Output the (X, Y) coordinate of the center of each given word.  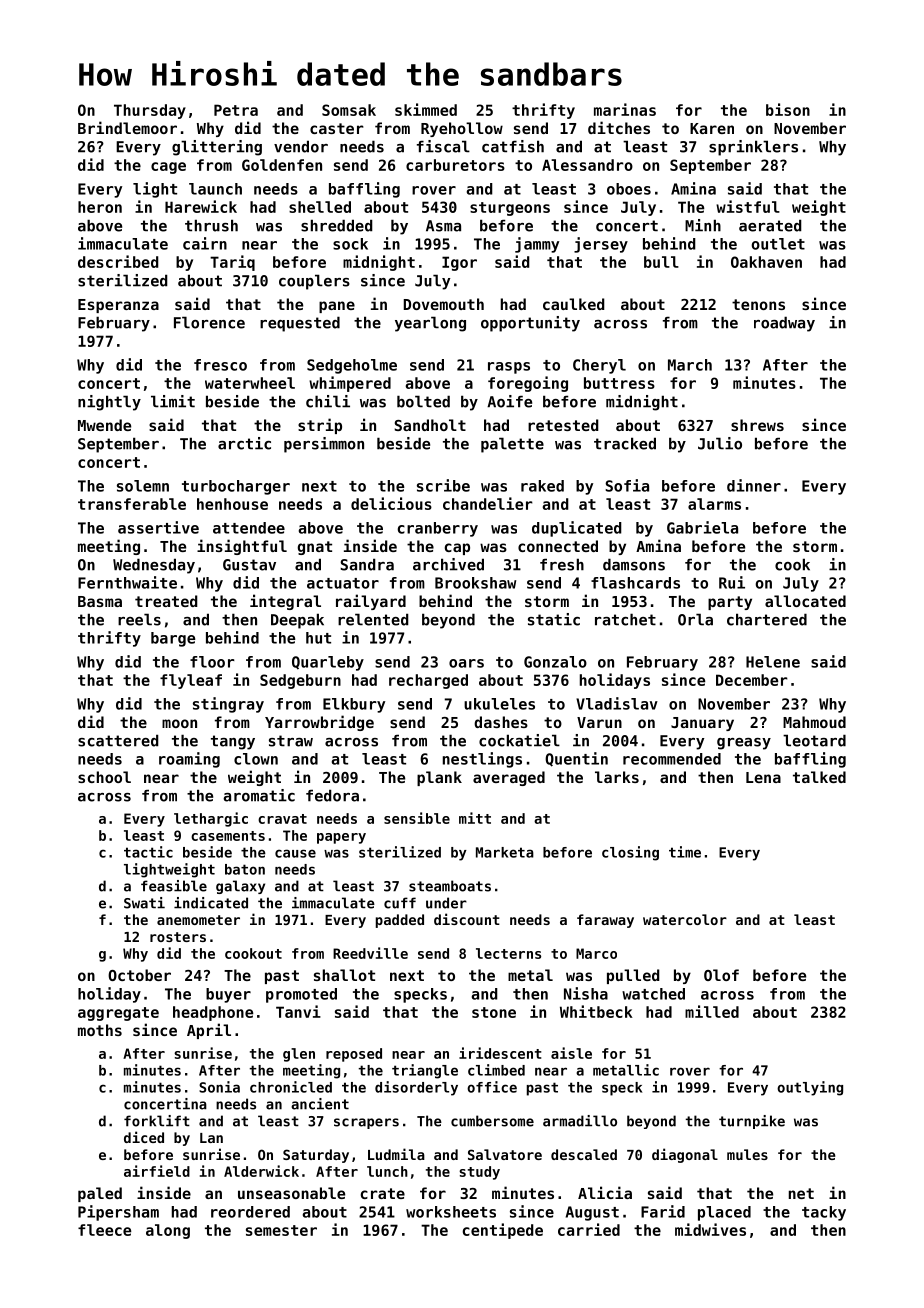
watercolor (685, 919)
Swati (144, 903)
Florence (209, 322)
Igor (459, 263)
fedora (332, 795)
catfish (513, 146)
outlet (778, 244)
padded (400, 921)
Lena (763, 777)
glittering (217, 148)
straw (291, 741)
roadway (784, 324)
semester (281, 1230)
